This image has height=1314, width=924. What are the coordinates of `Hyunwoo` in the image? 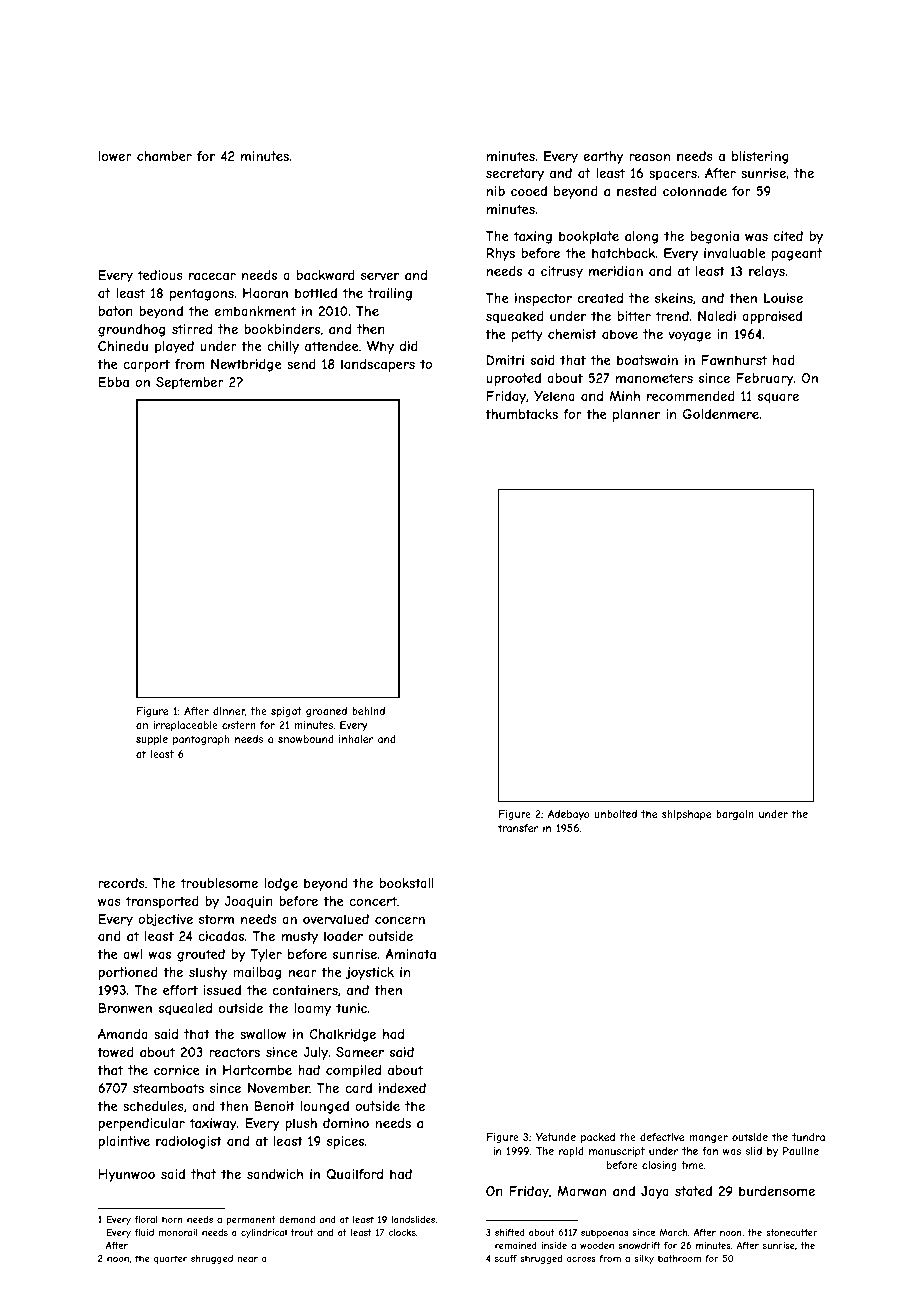 It's located at (127, 1175).
